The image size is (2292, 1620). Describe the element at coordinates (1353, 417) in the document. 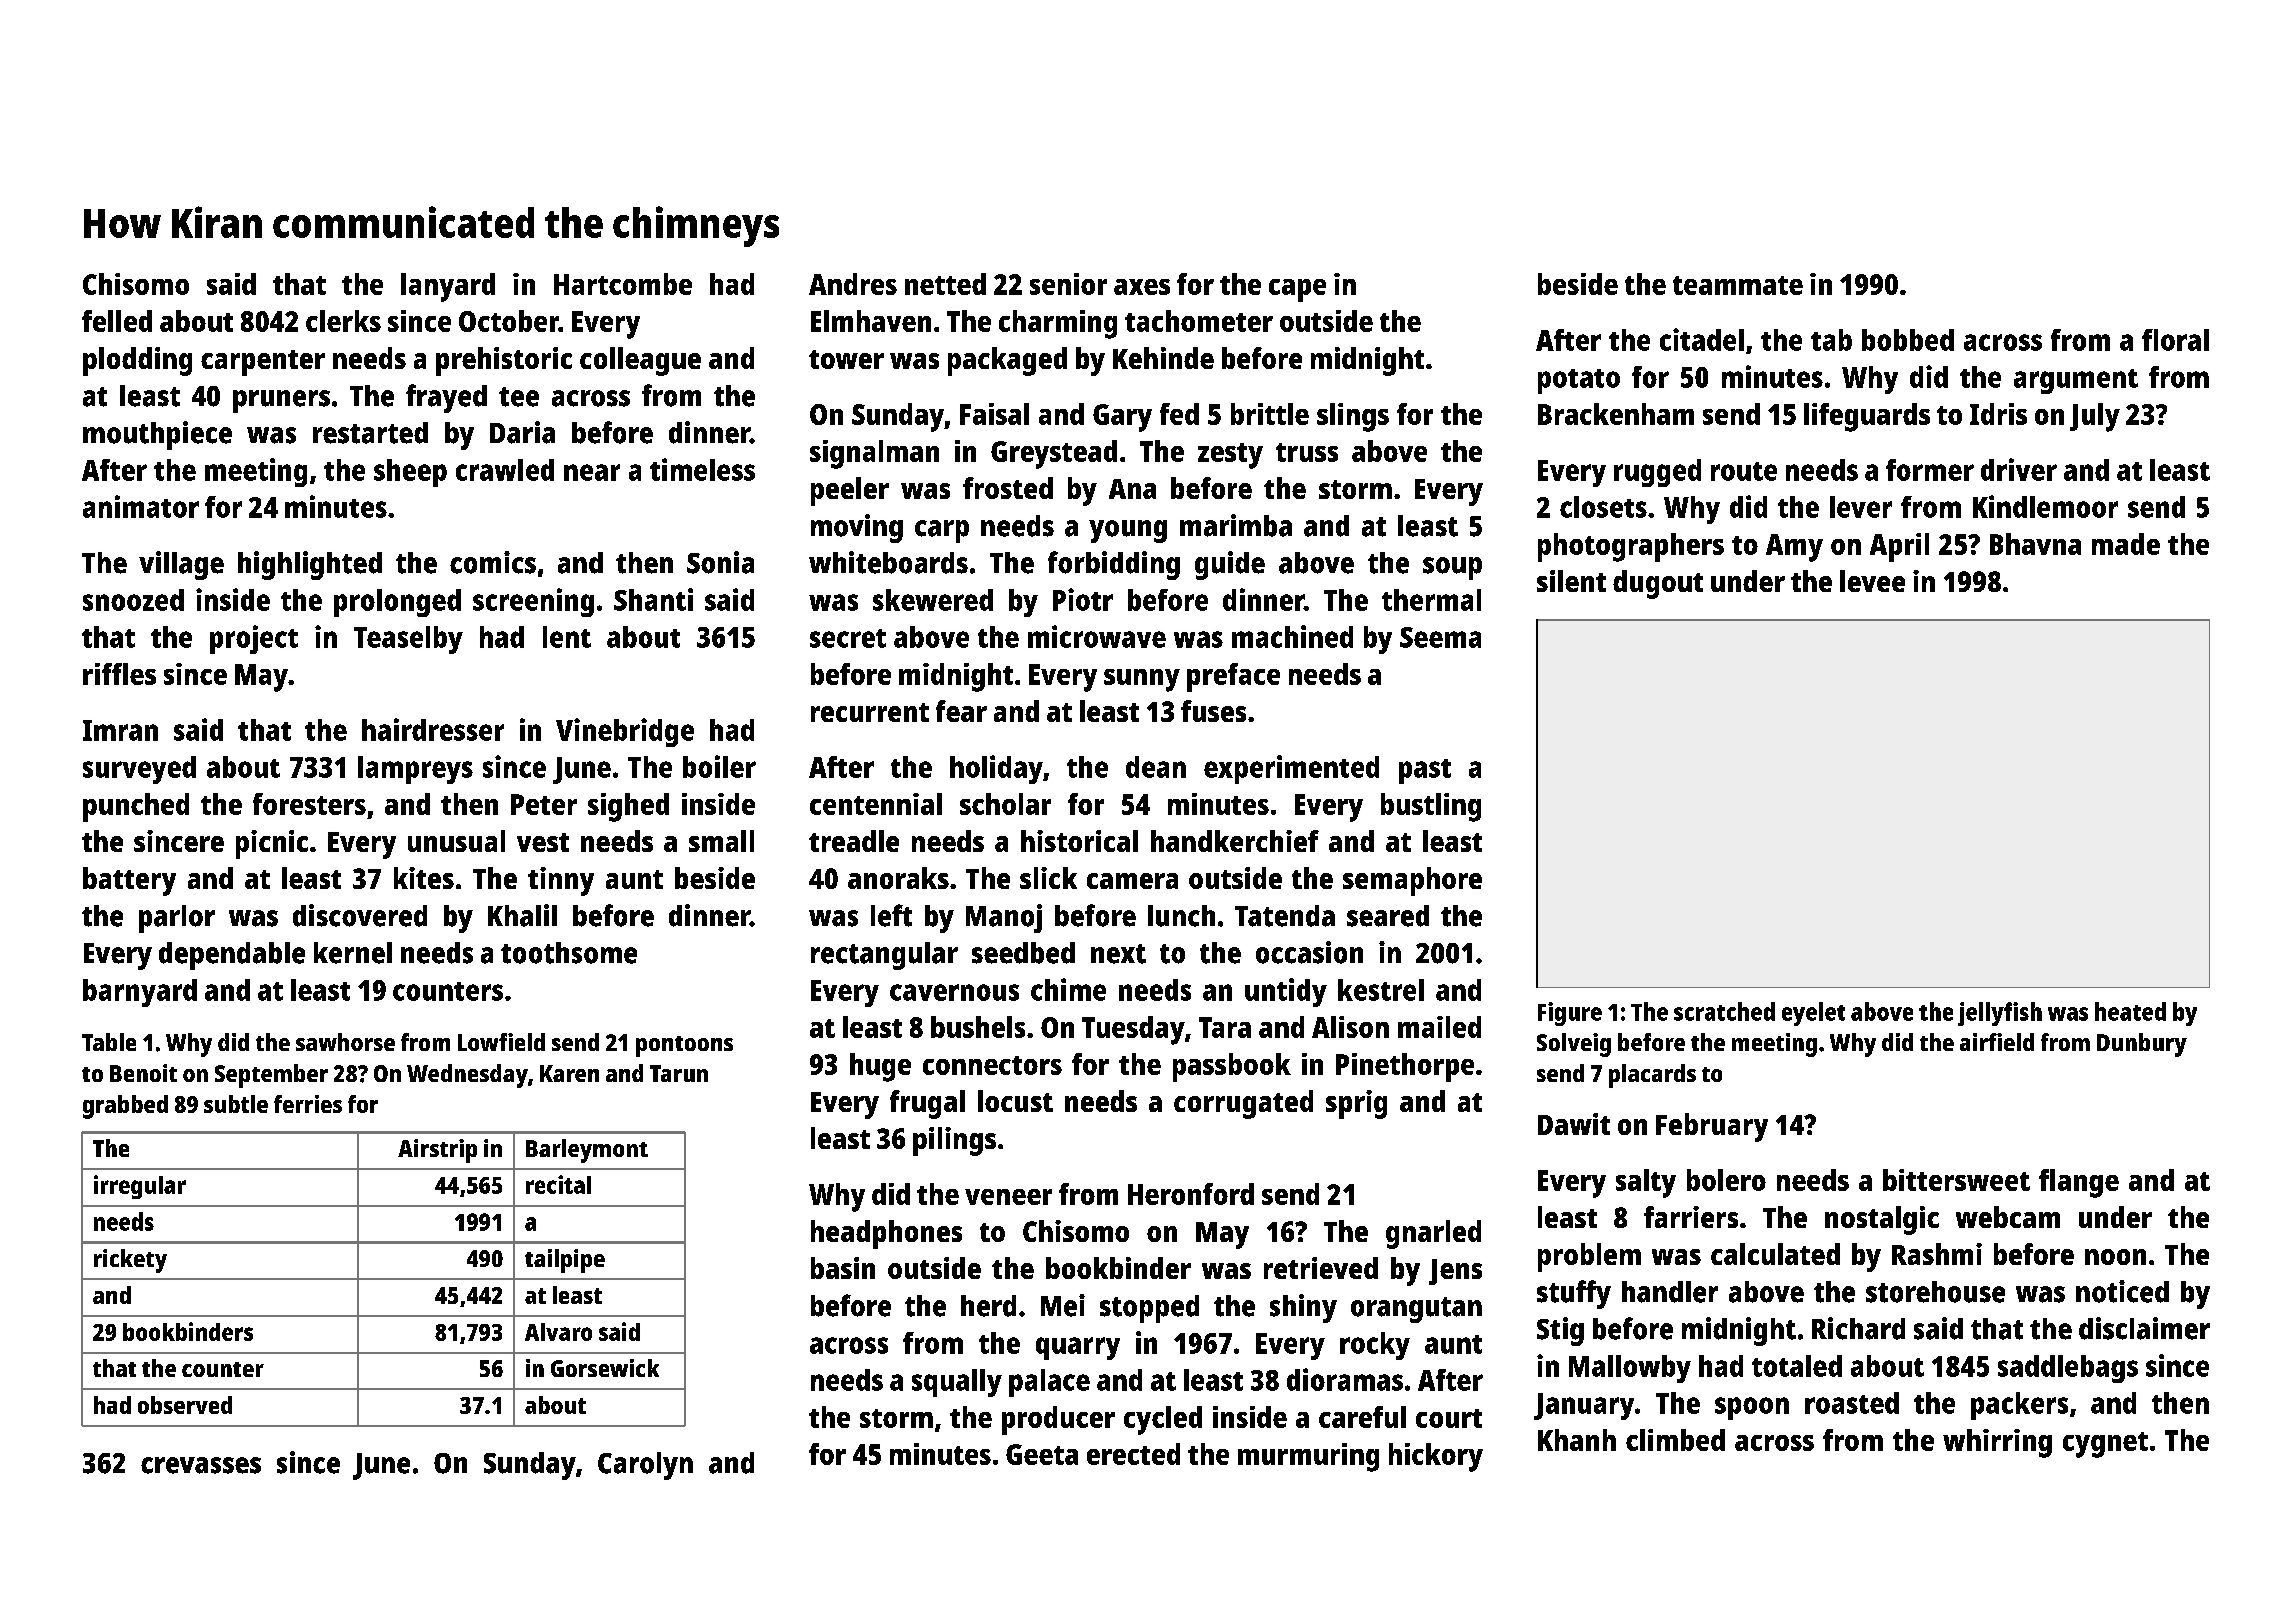

I see `slings` at that location.
